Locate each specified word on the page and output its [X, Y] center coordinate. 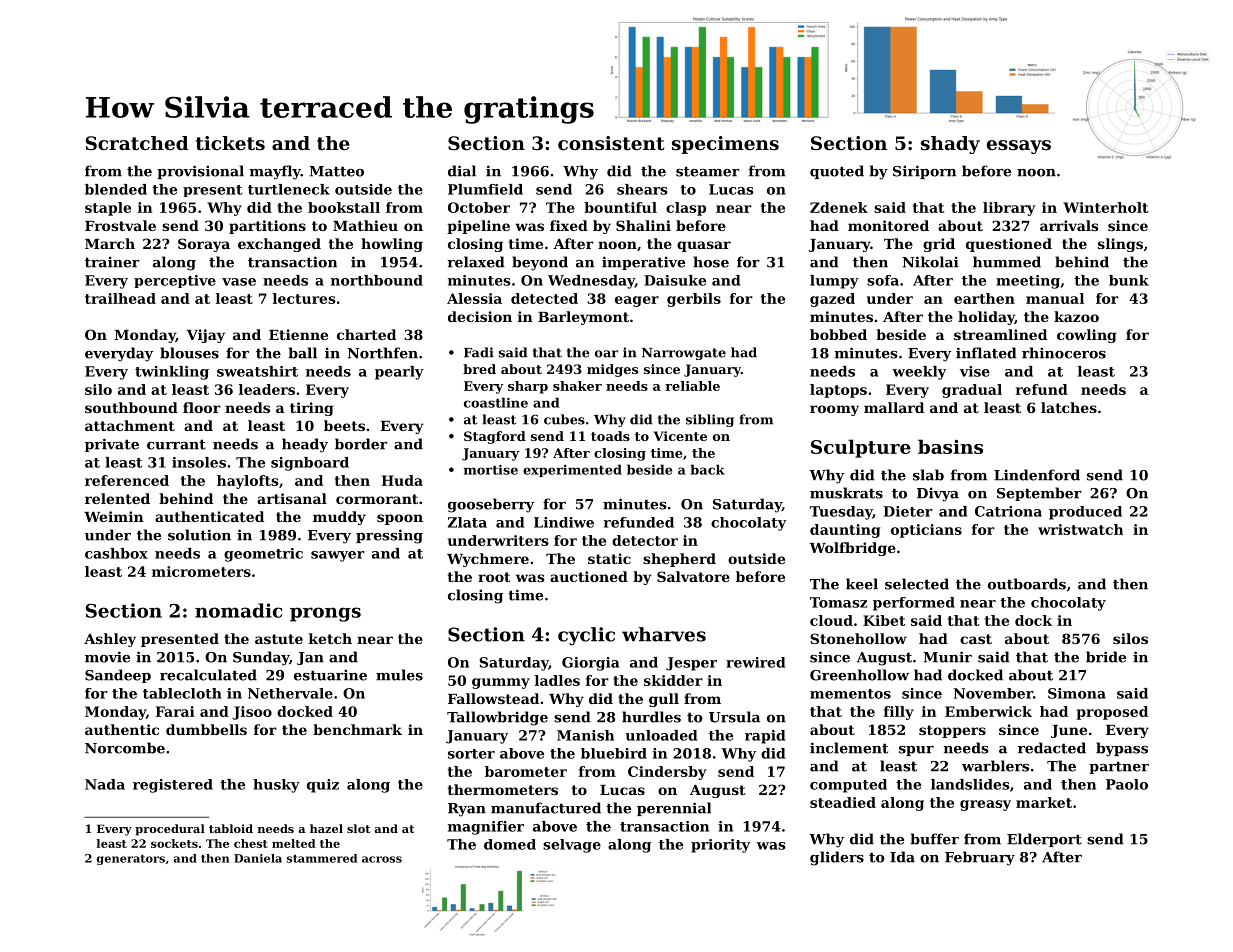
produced [1085, 513]
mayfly [275, 172]
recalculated [208, 675]
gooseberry [491, 505]
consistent [611, 143]
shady [950, 145]
